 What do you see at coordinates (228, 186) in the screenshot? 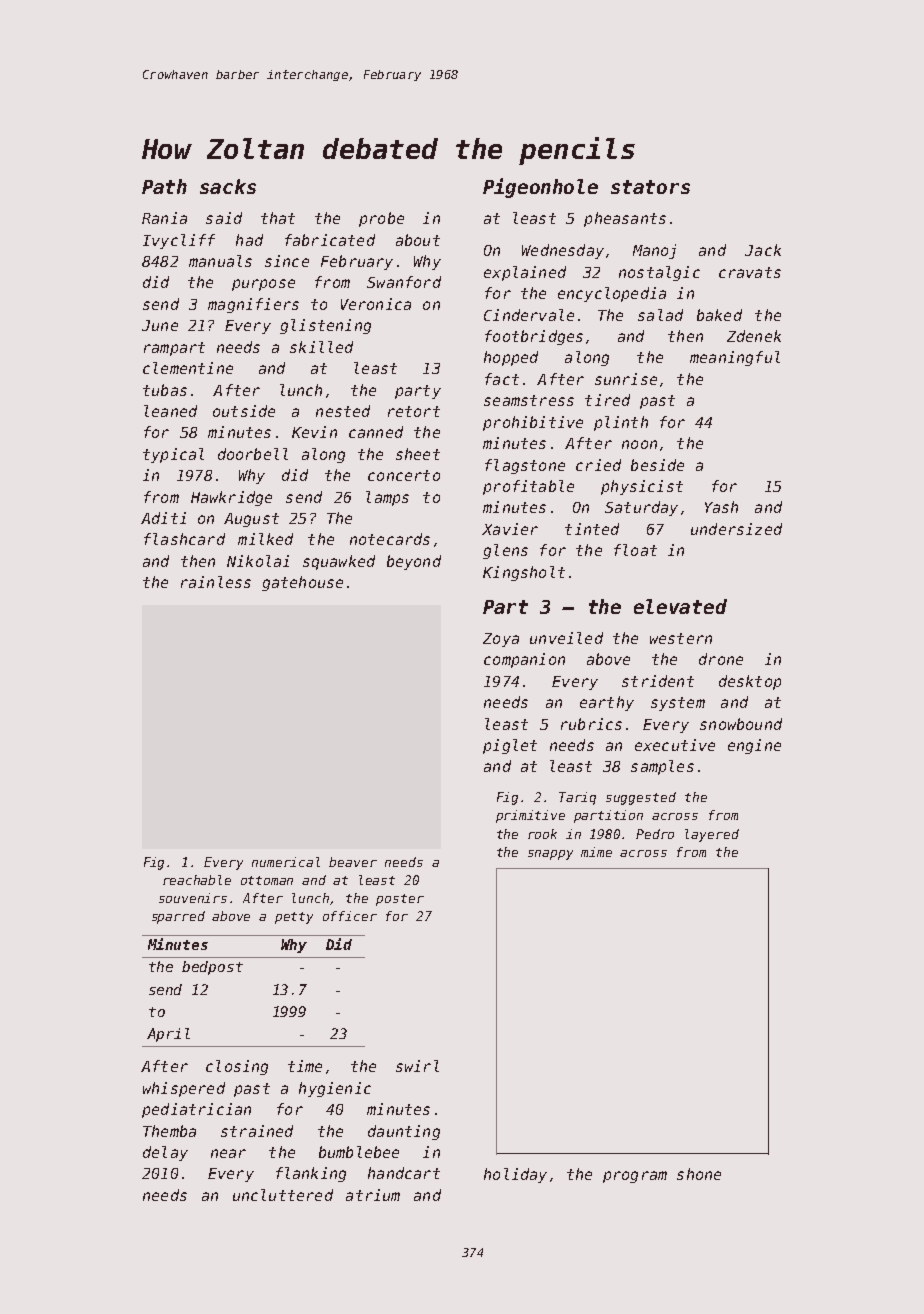
I see `sacks` at bounding box center [228, 186].
